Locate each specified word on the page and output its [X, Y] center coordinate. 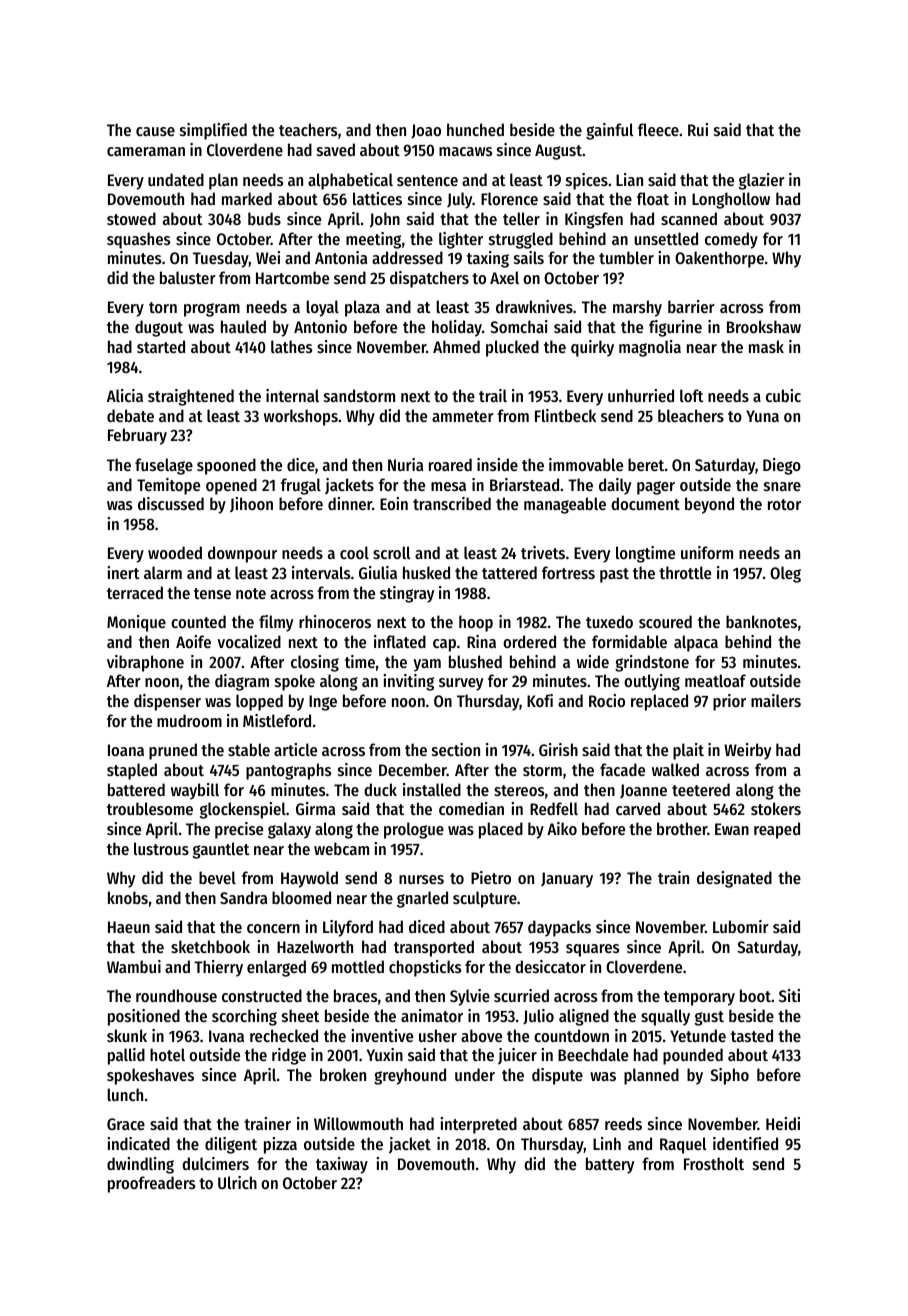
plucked [512, 348]
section [456, 749]
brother [682, 828]
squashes [138, 240]
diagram [242, 682]
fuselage [164, 466]
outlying [652, 682]
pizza [280, 1145]
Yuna [762, 416]
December [413, 769]
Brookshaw [764, 326]
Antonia [341, 257]
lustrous [161, 848]
